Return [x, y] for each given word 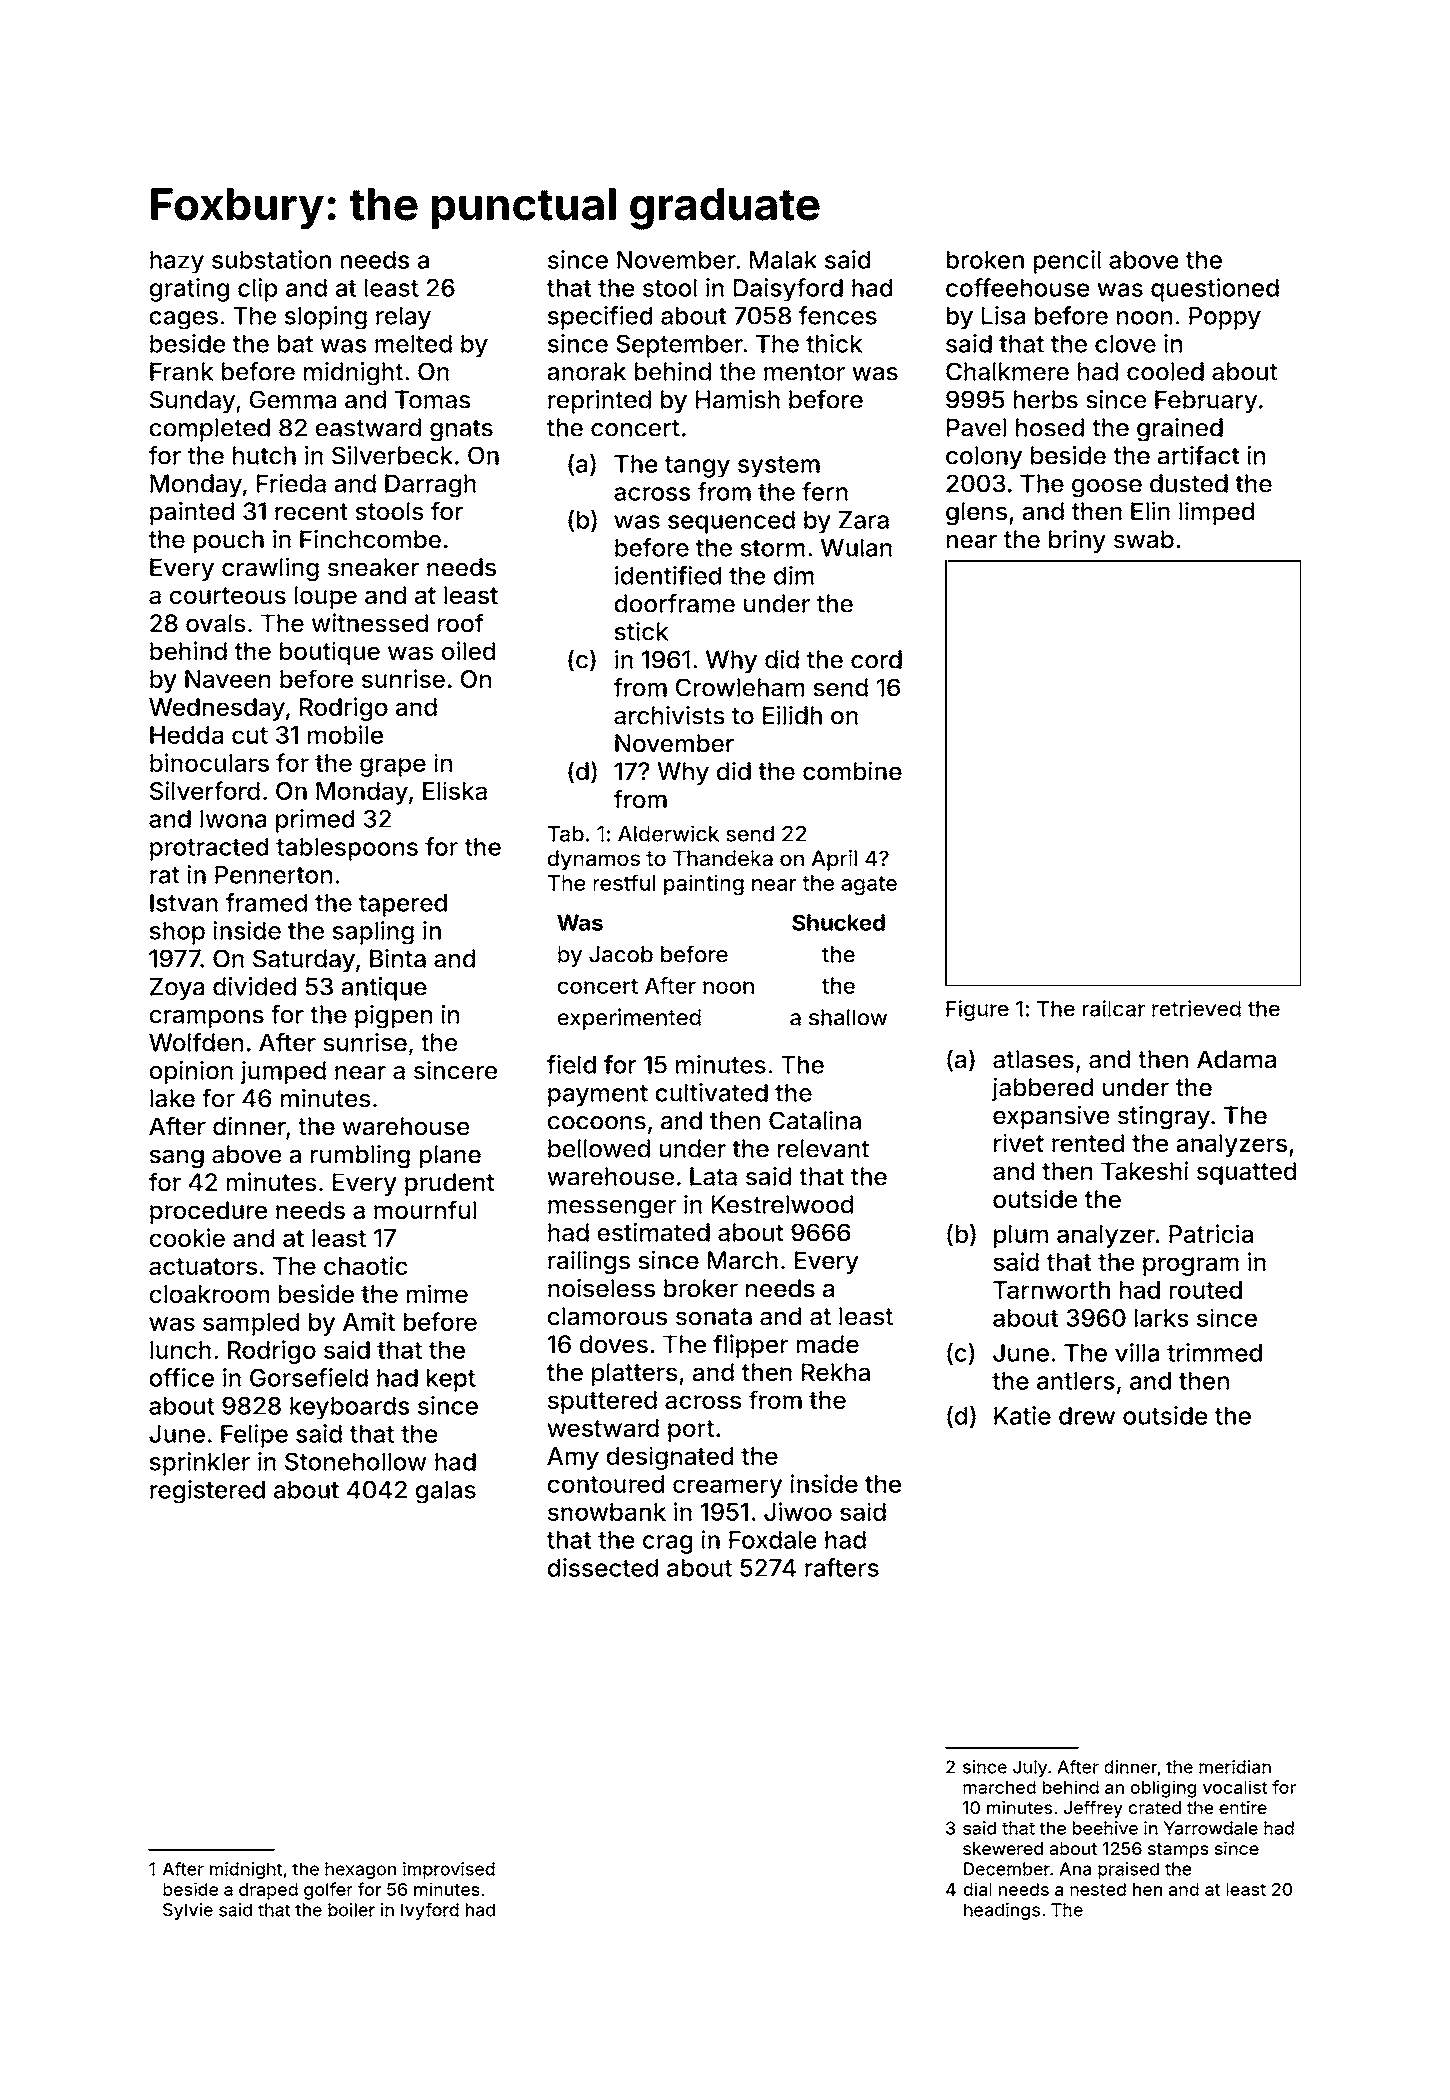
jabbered [1042, 1089]
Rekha [836, 1372]
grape [393, 767]
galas [446, 1492]
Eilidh [792, 715]
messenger [612, 1209]
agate [869, 886]
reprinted [599, 402]
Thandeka [723, 858]
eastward [368, 427]
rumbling [360, 1156]
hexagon [360, 1870]
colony [984, 458]
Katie [1022, 1415]
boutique [330, 653]
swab [1144, 539]
